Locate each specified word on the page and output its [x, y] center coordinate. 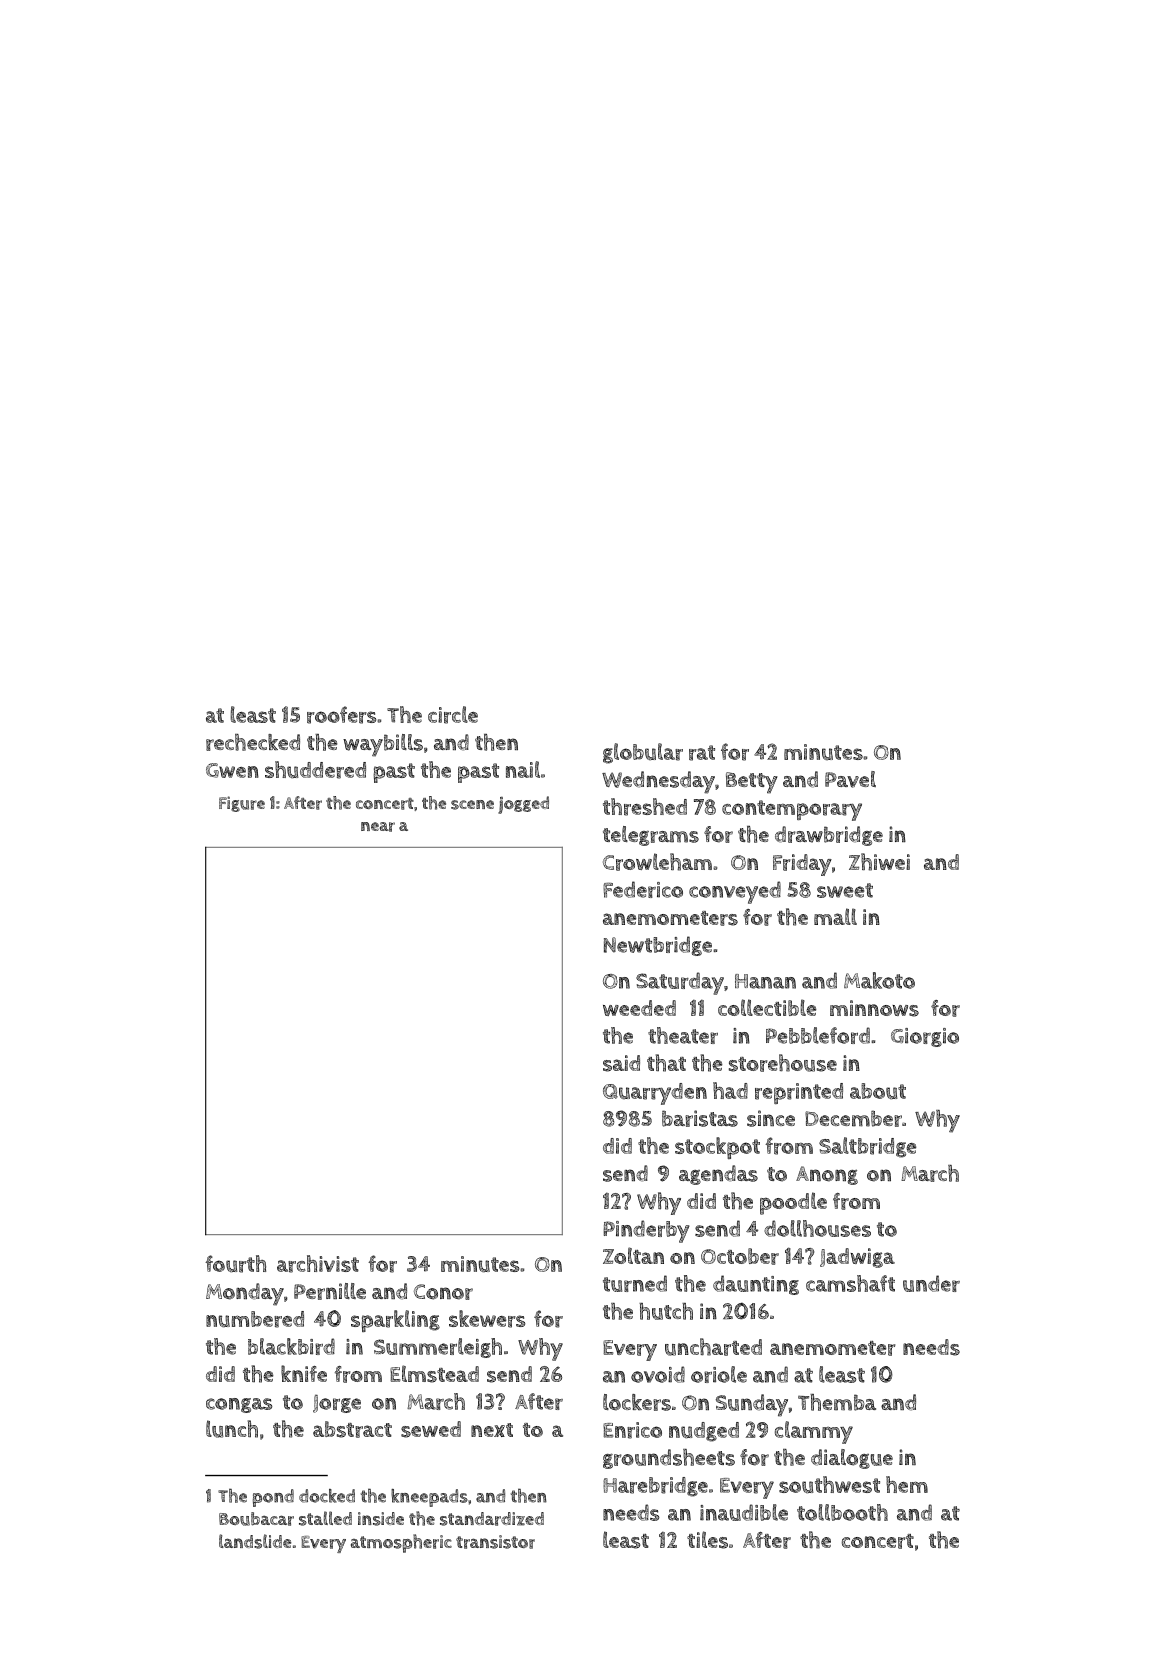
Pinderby [646, 1231]
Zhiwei [879, 862]
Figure [242, 804]
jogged [523, 805]
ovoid [658, 1374]
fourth [235, 1264]
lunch [232, 1429]
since [771, 1118]
